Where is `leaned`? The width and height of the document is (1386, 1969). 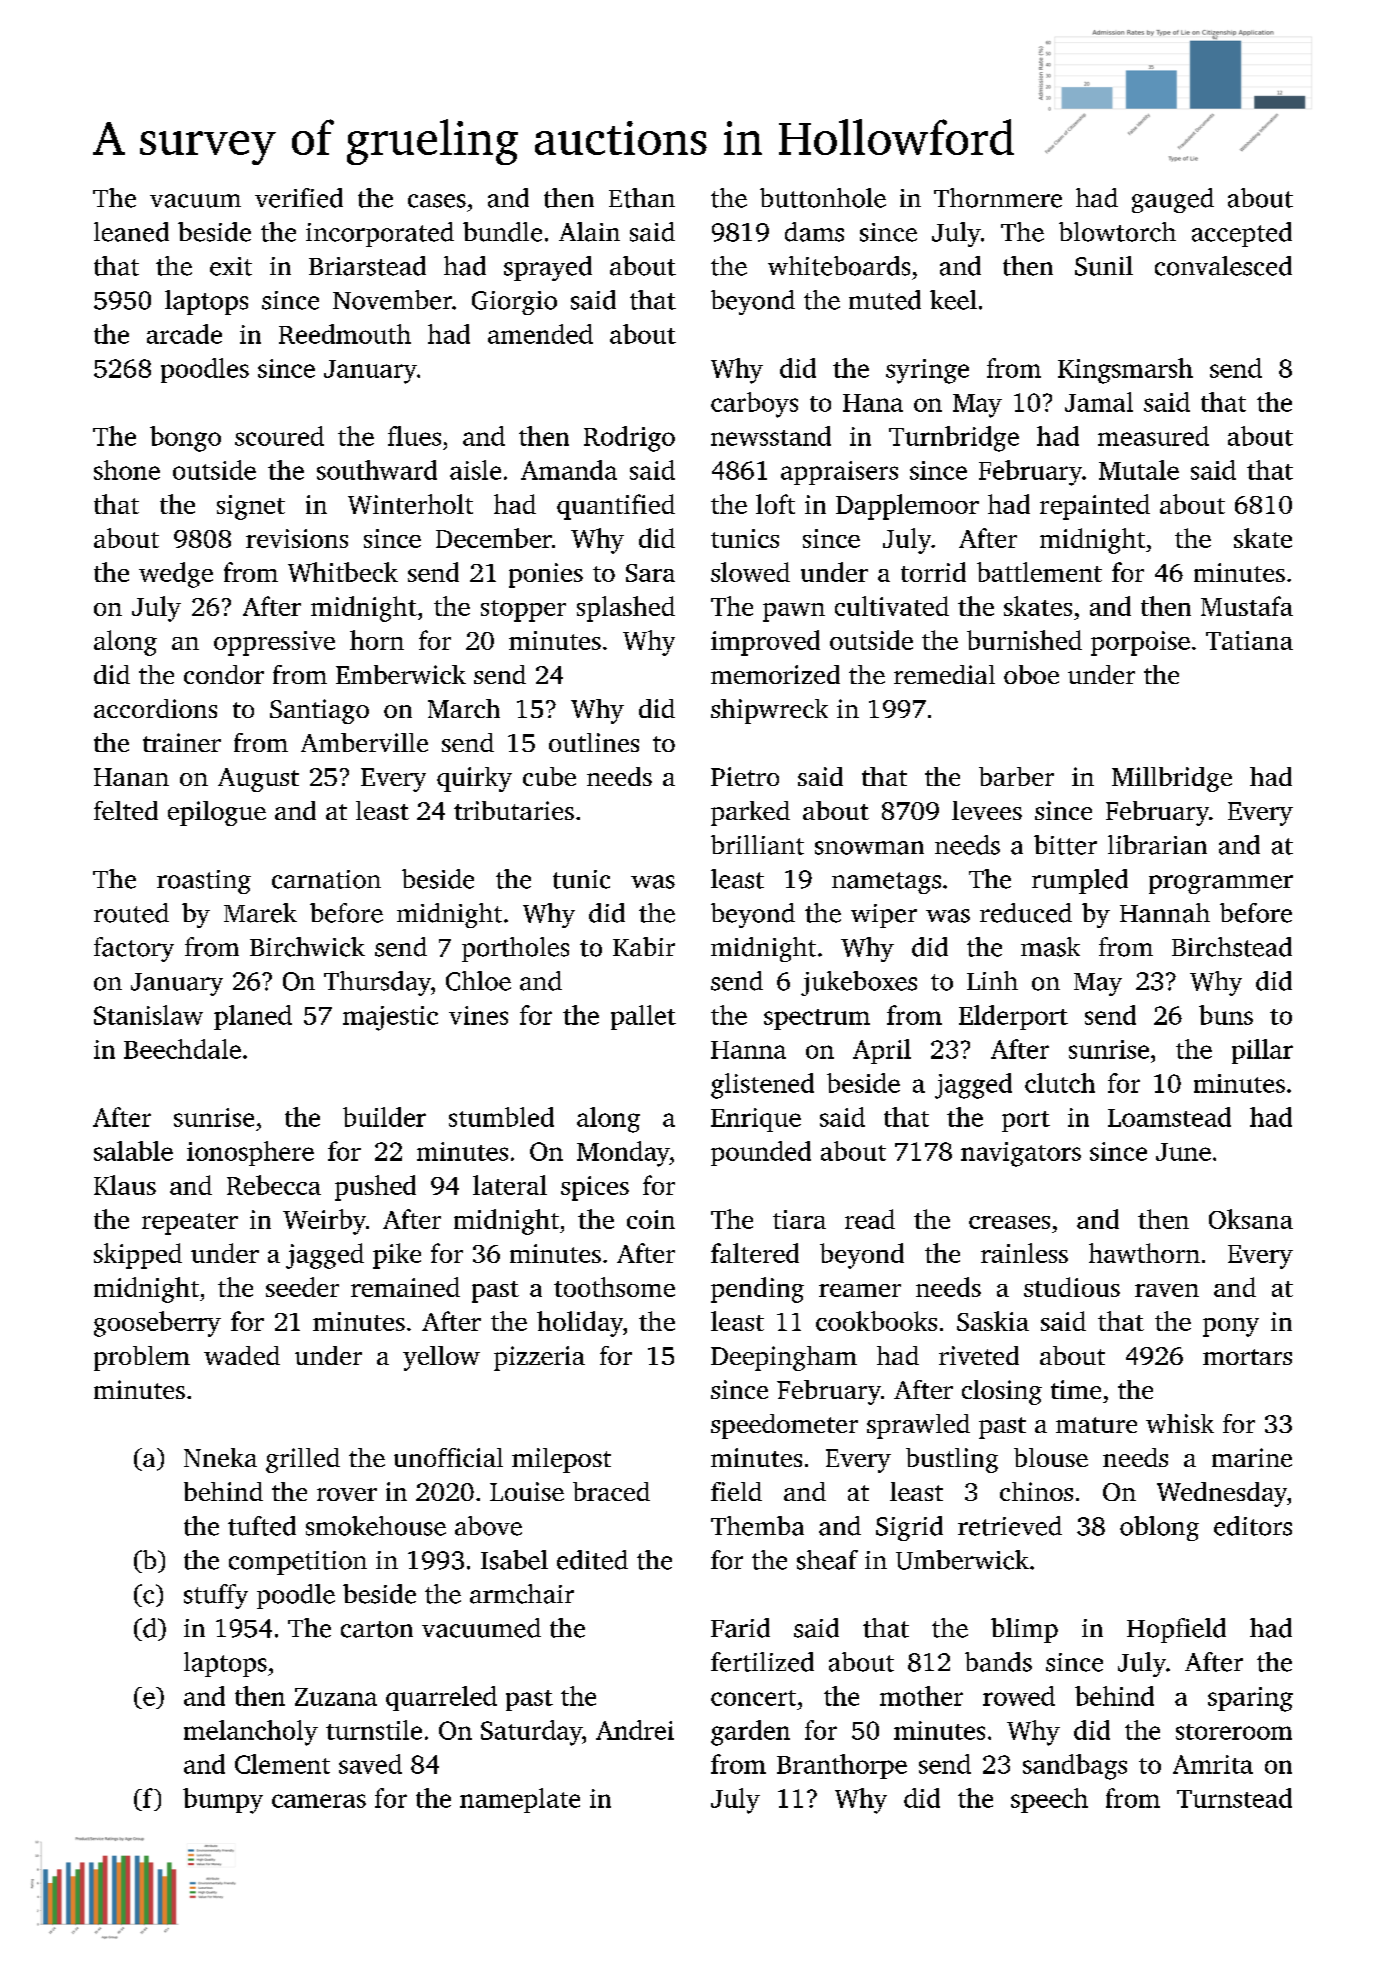 leaned is located at coordinates (131, 232).
